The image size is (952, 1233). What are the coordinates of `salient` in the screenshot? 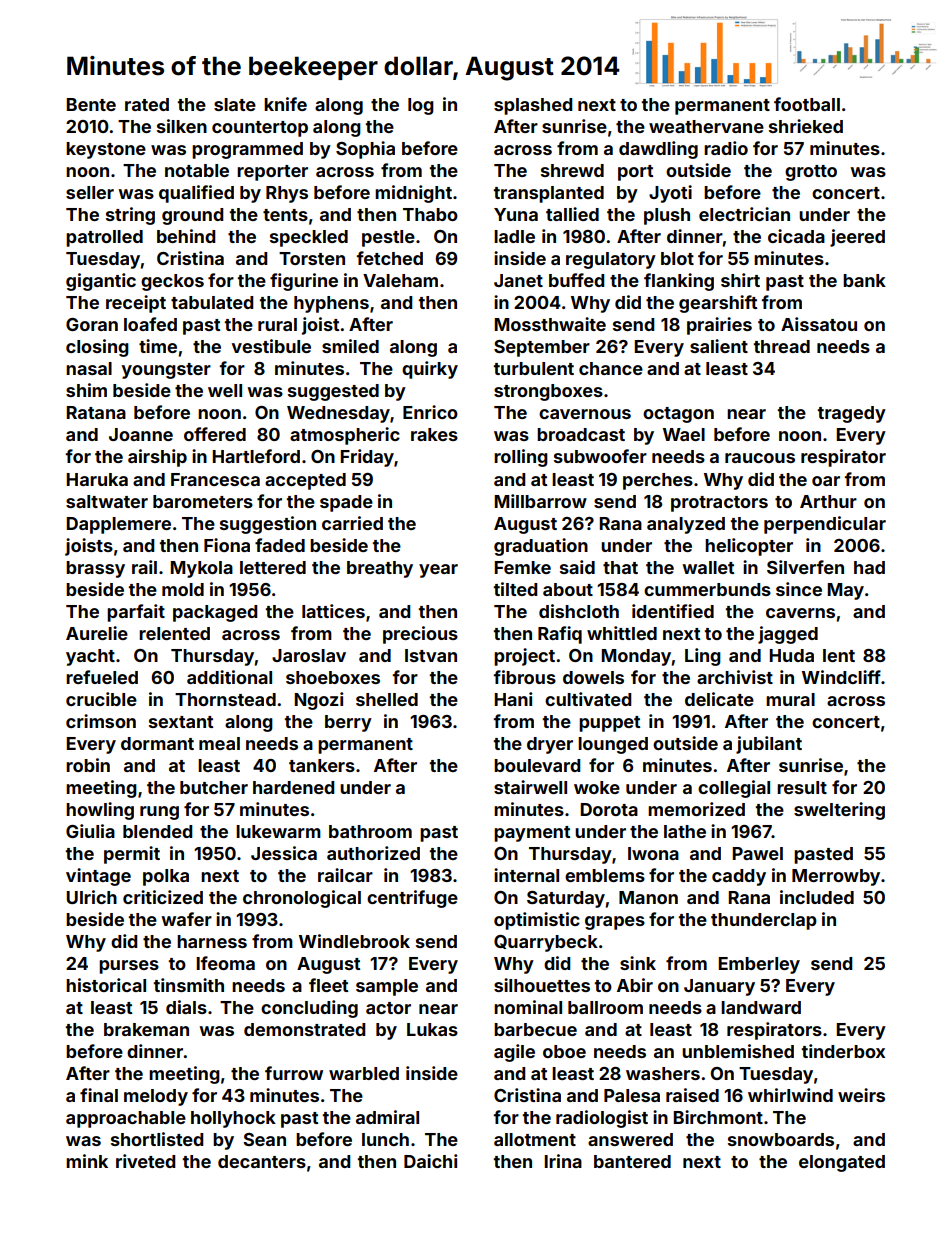 It's located at (719, 346).
